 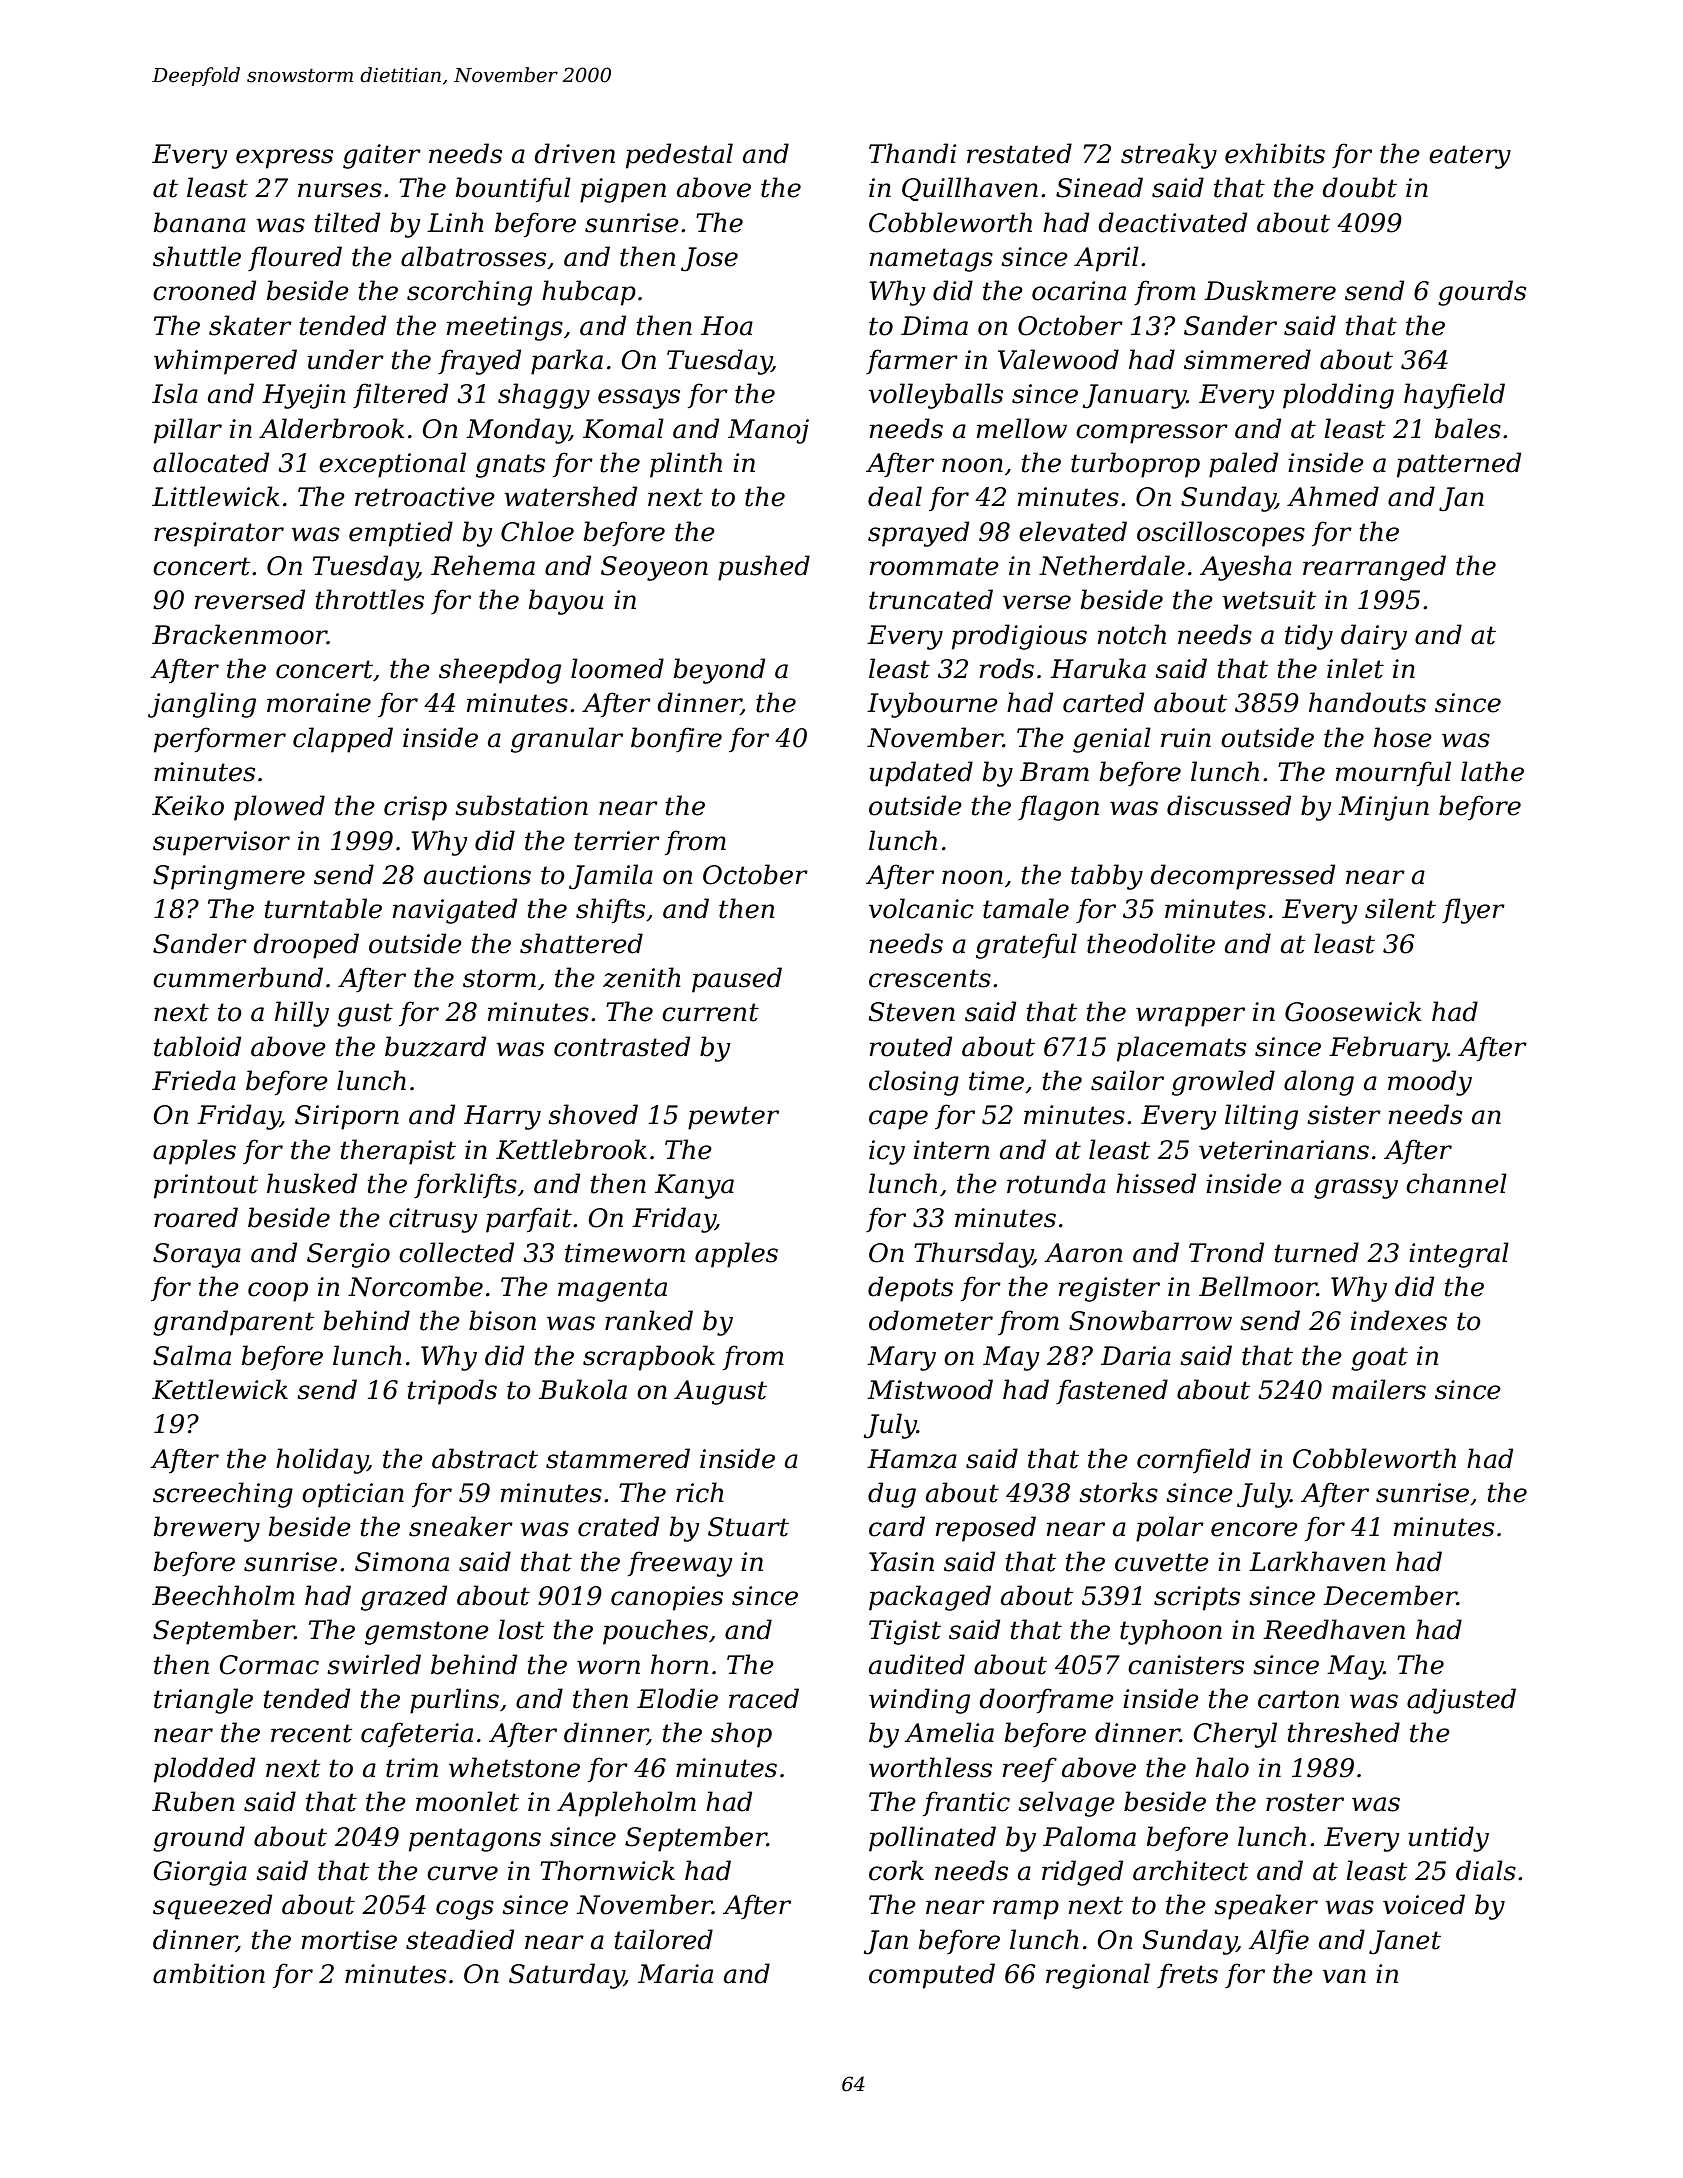 I want to click on Reedhaven, so click(x=1334, y=1629).
